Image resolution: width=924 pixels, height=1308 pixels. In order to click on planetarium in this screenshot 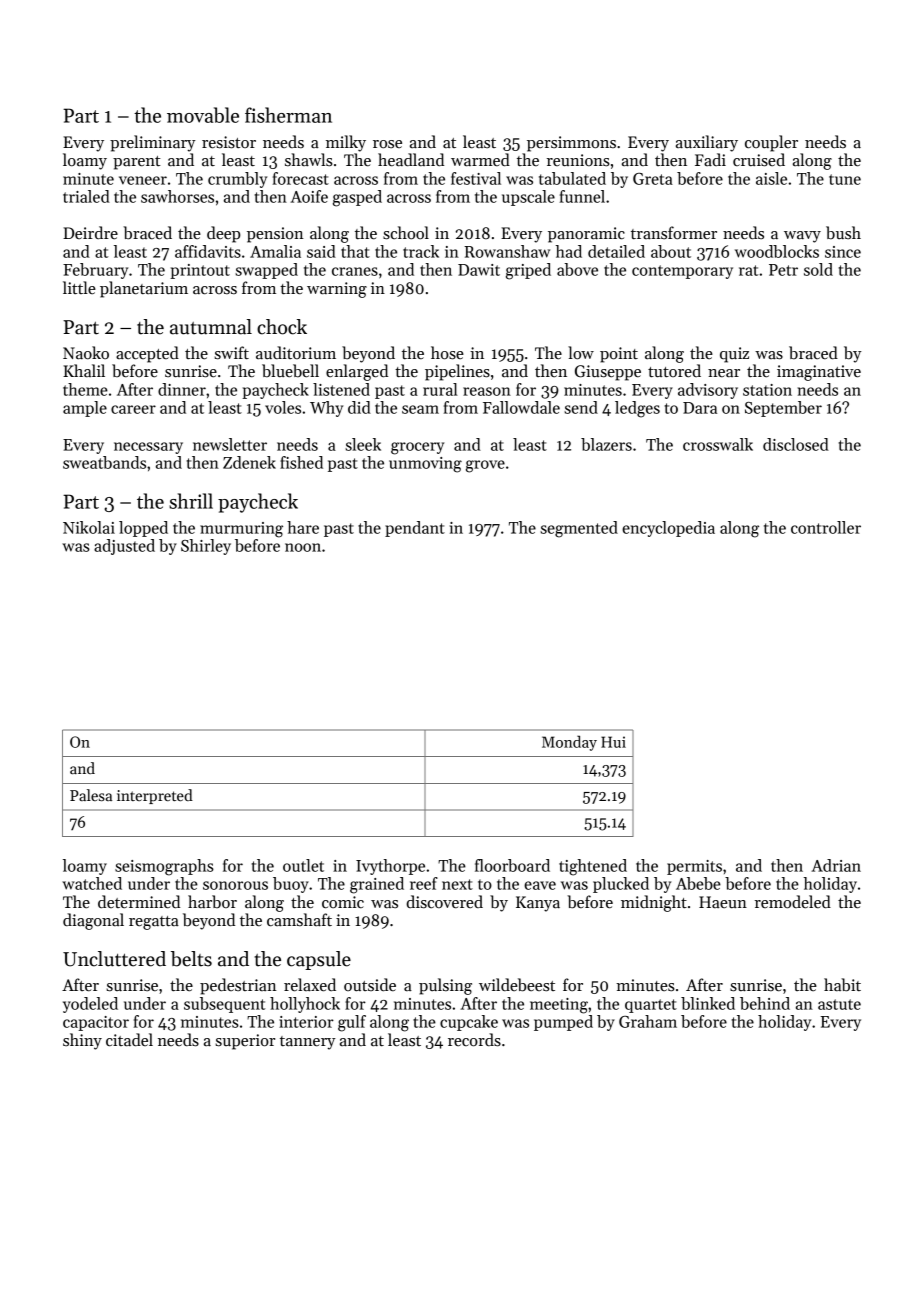, I will do `click(144, 289)`.
